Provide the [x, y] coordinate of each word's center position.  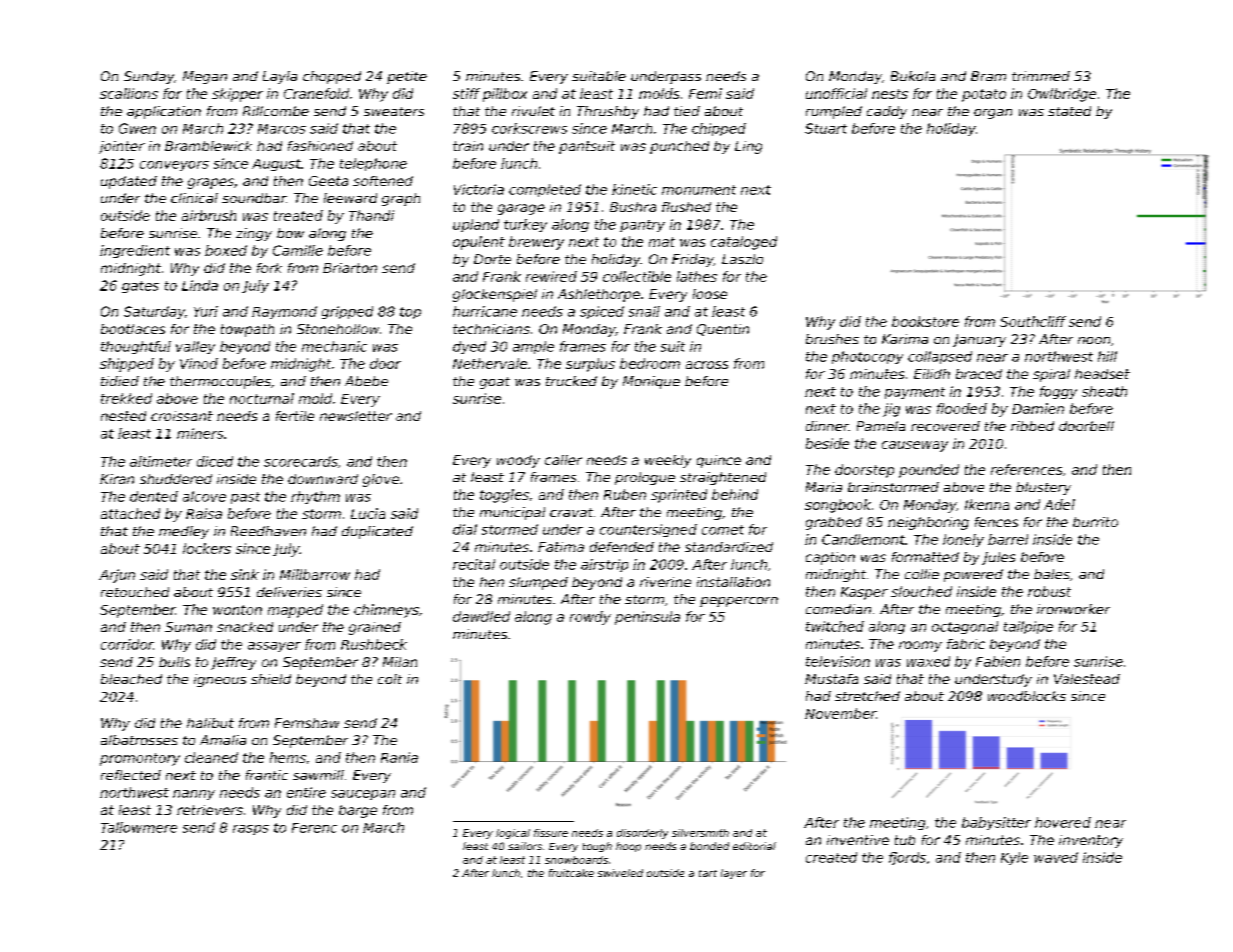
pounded [929, 471]
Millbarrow [315, 574]
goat [495, 383]
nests [890, 94]
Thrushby [608, 112]
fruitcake [571, 873]
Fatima [561, 547]
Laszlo [742, 259]
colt [390, 679]
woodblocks [1027, 696]
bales [1052, 574]
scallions [129, 93]
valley [195, 347]
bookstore [925, 321]
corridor [127, 644]
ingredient [135, 251]
